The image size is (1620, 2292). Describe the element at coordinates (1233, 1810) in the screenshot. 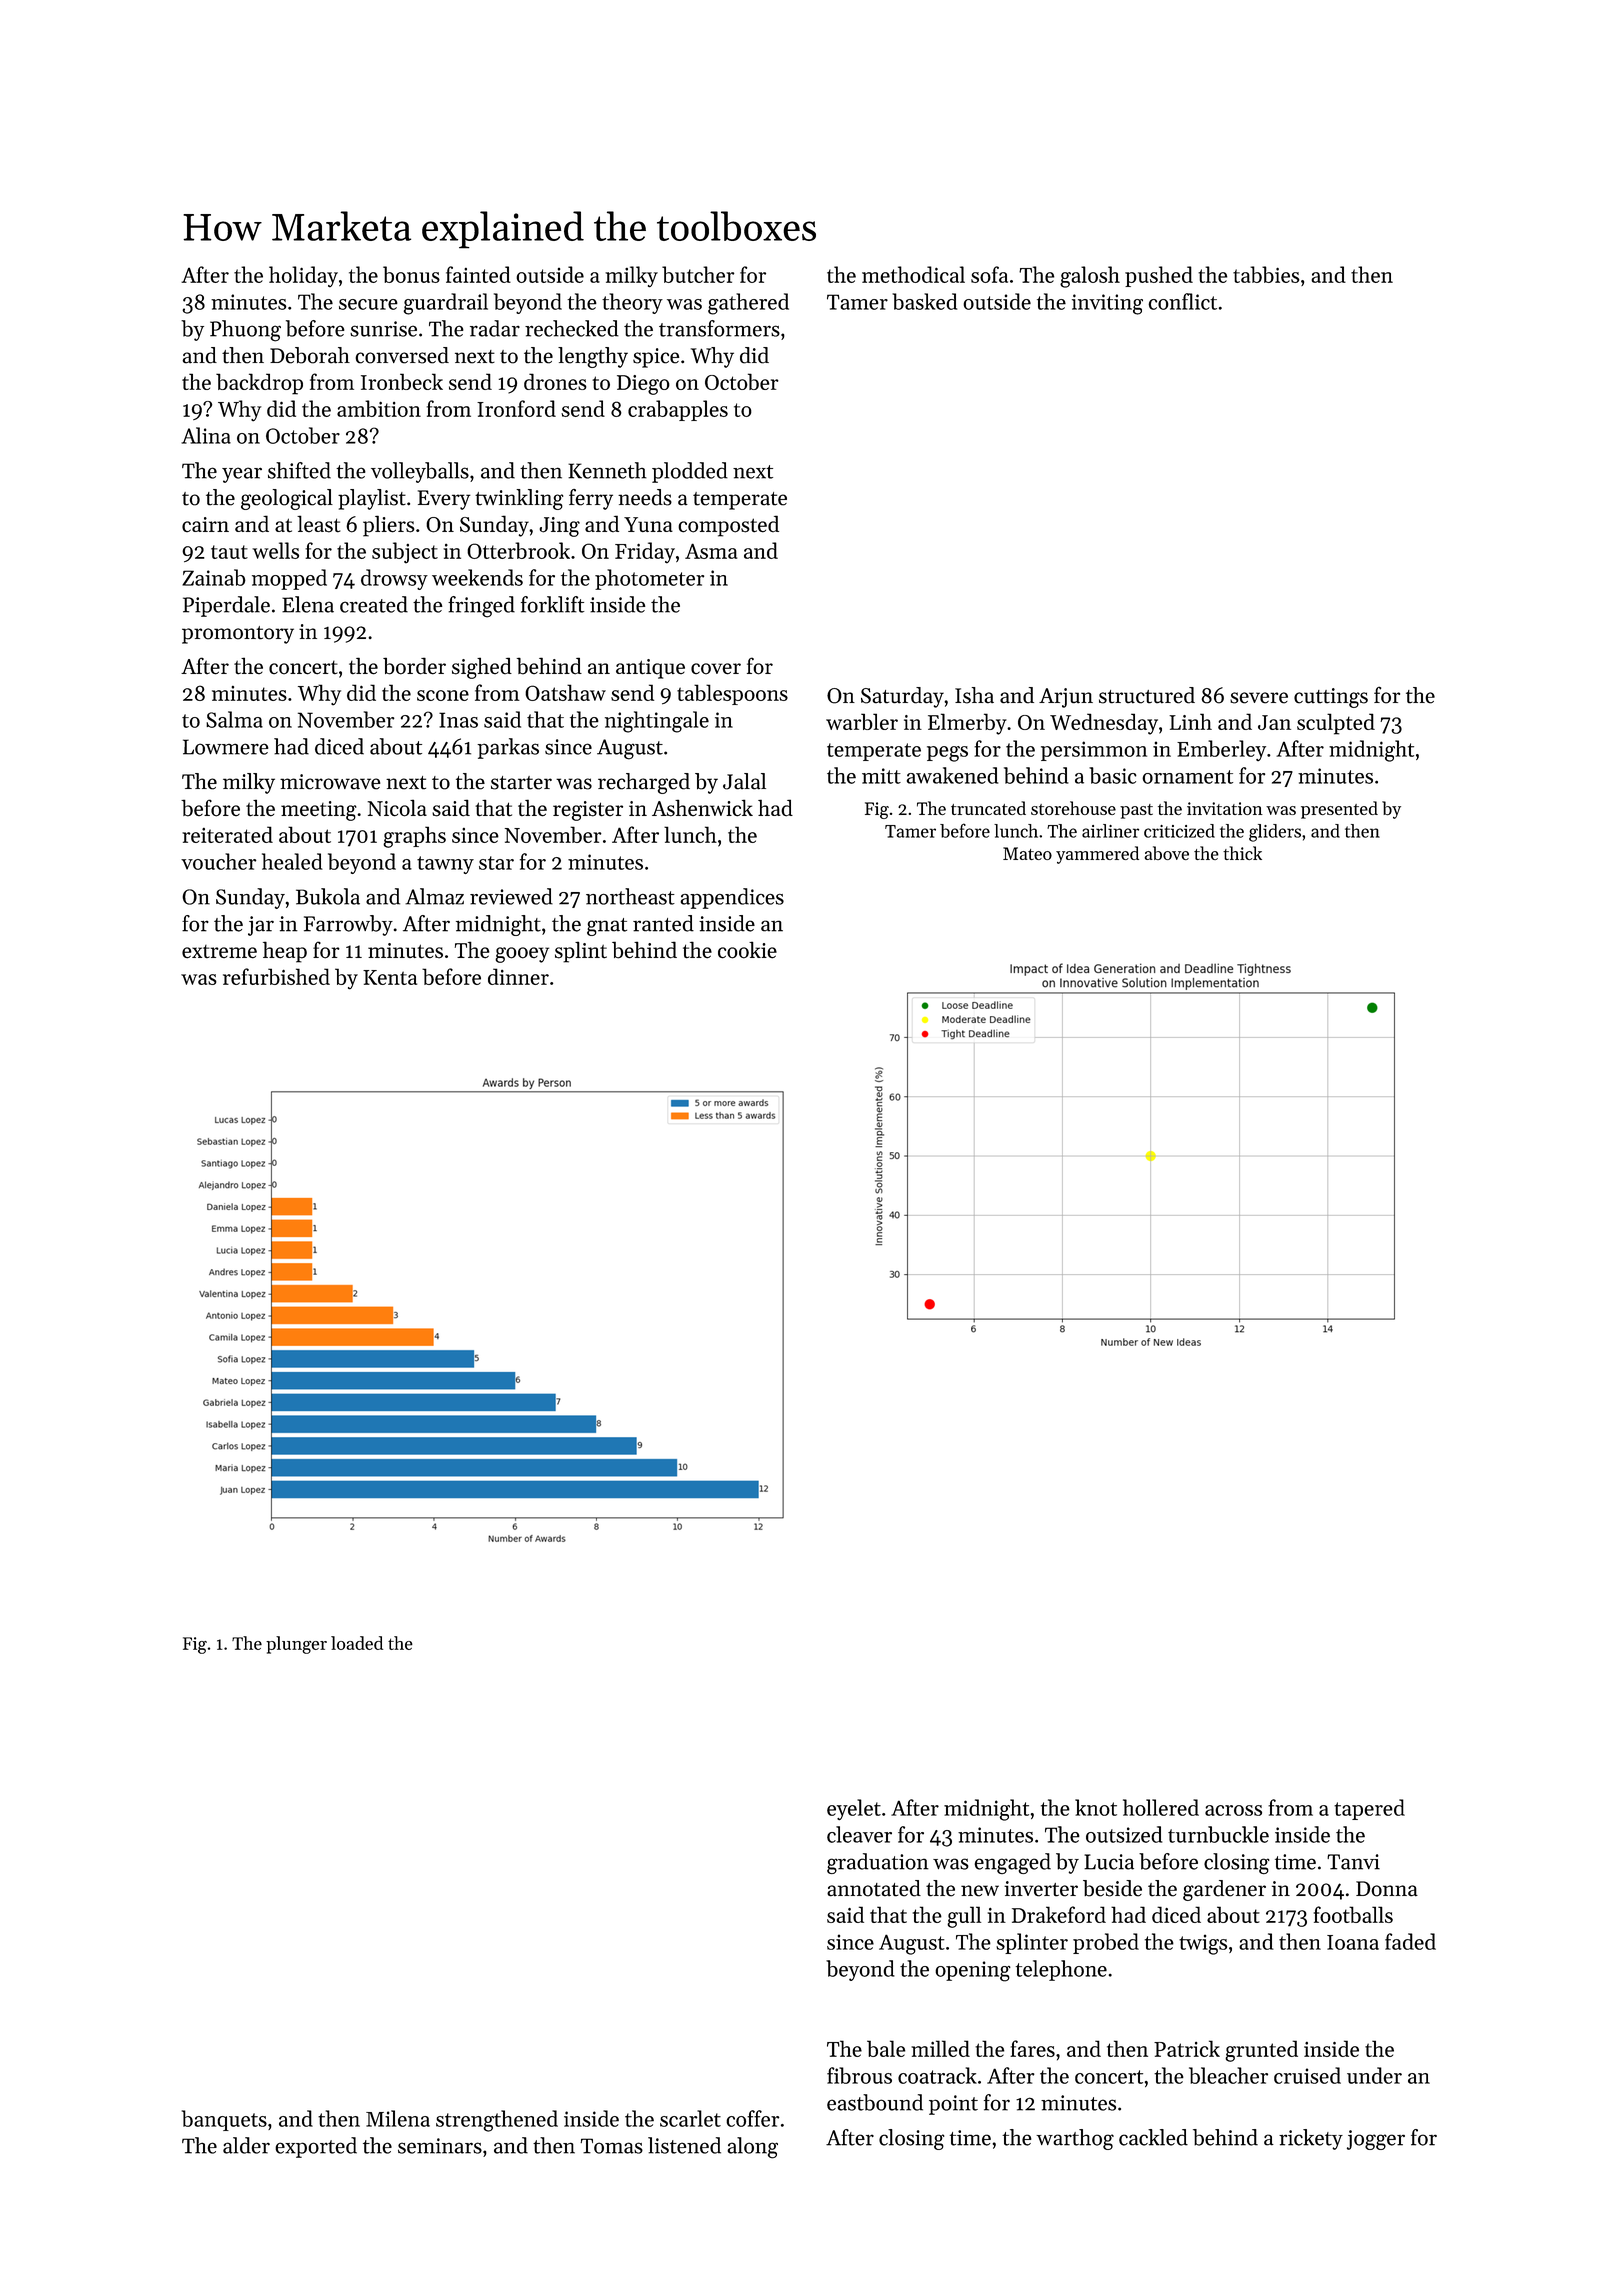

I see `across` at that location.
